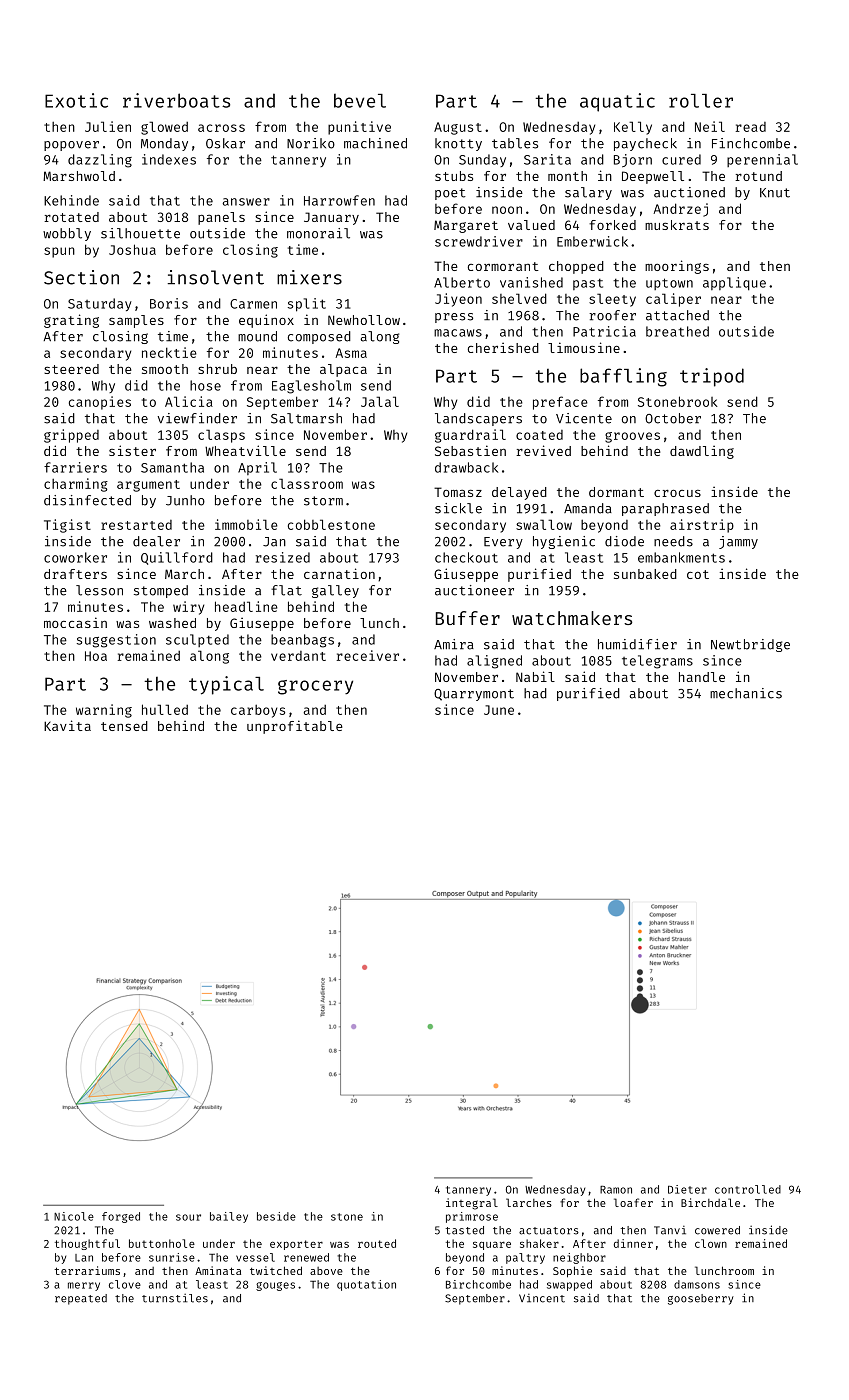 Image resolution: width=849 pixels, height=1400 pixels. Describe the element at coordinates (472, 1204) in the screenshot. I see `integral` at that location.
